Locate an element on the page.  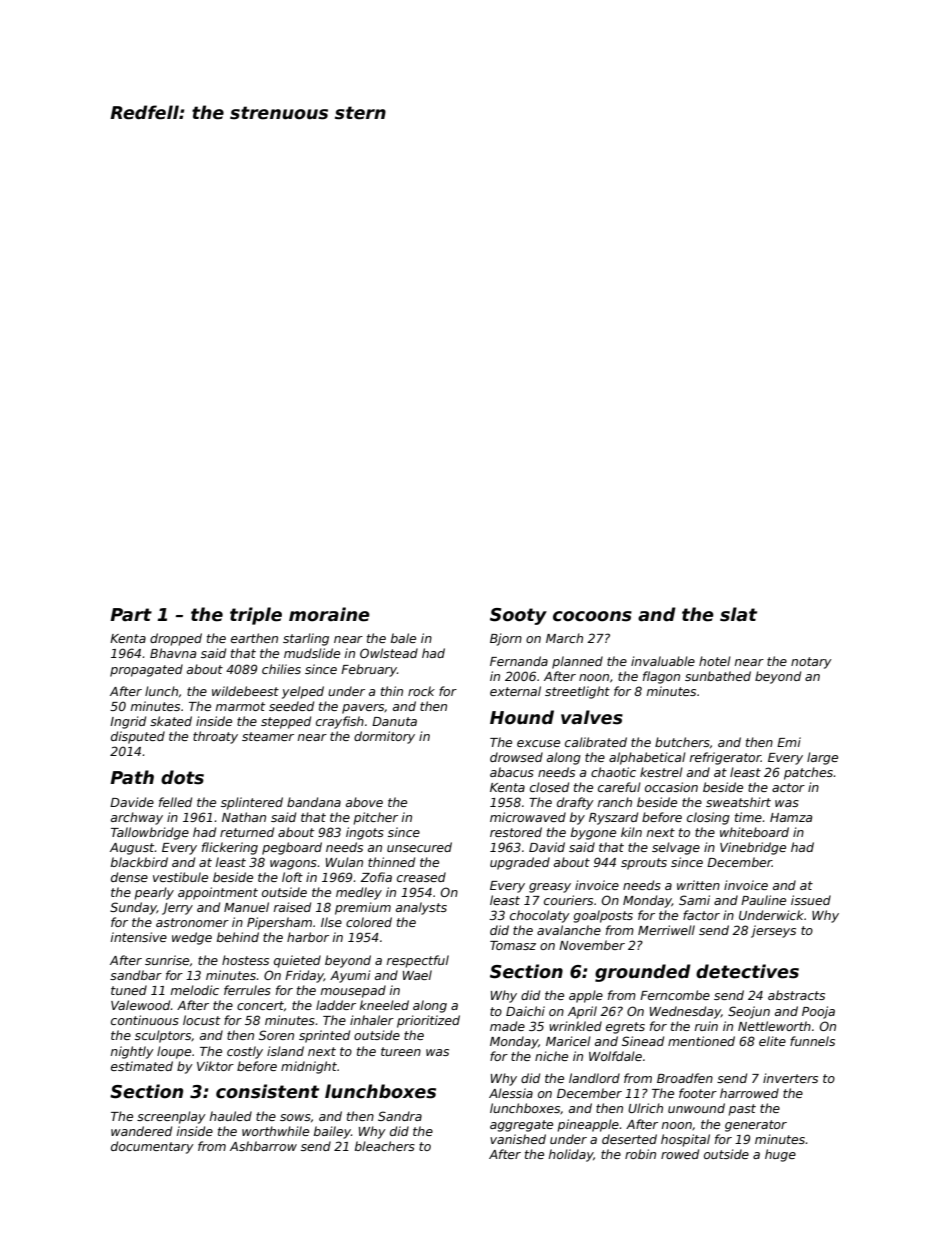
creased is located at coordinates (421, 877).
